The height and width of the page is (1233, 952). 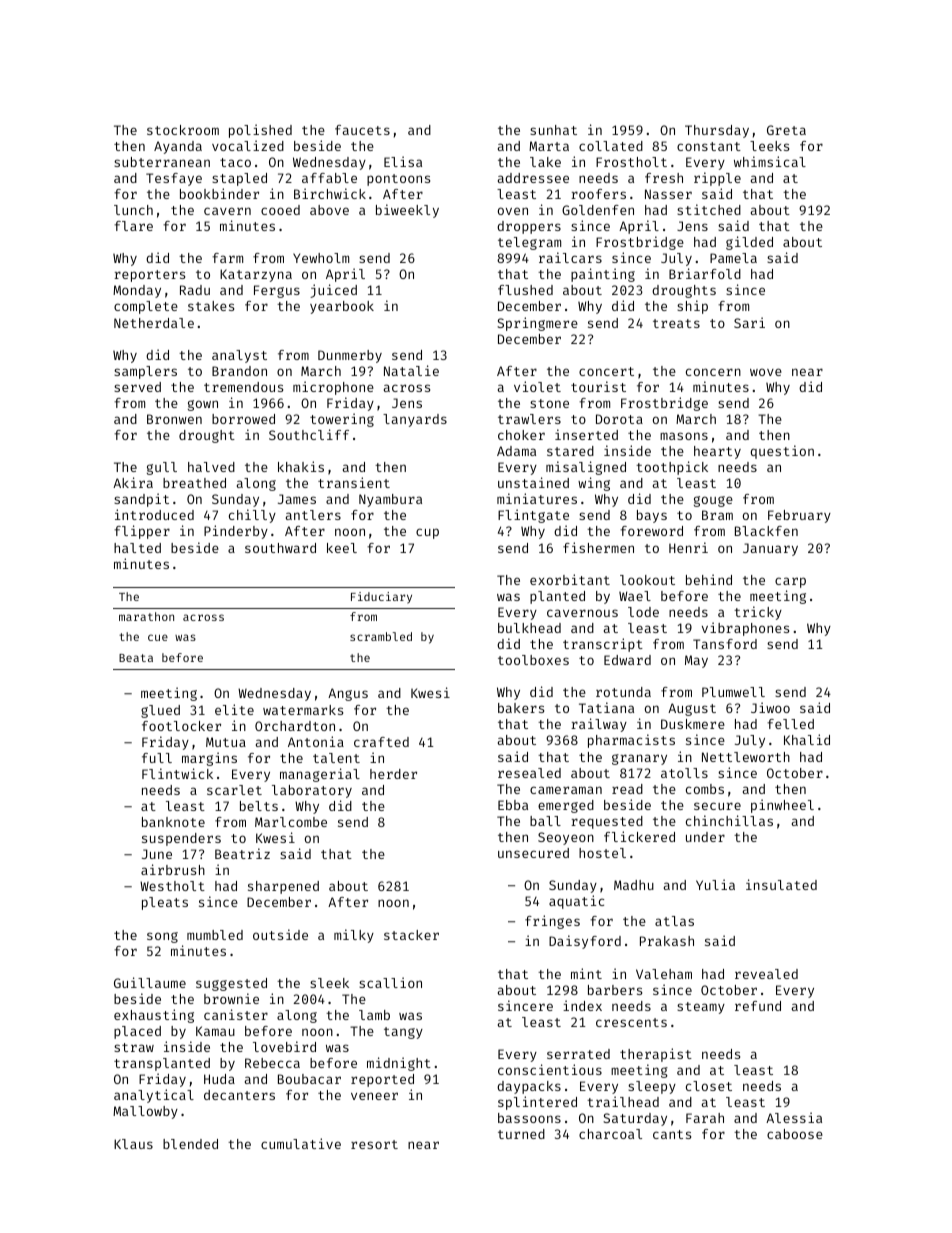 What do you see at coordinates (668, 194) in the page?
I see `Nasser` at bounding box center [668, 194].
